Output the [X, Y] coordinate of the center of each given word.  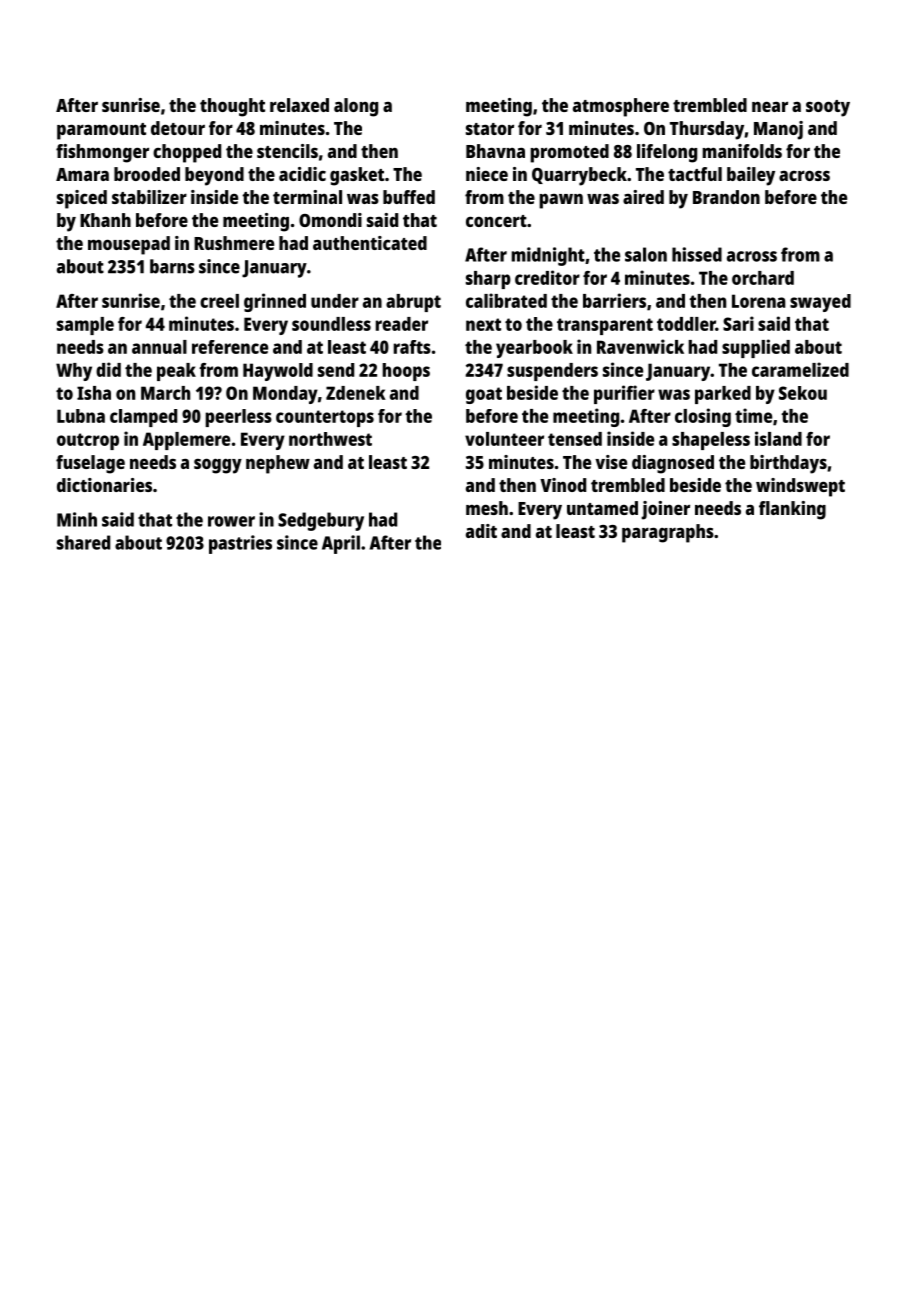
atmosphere [621, 107]
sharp [488, 280]
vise [611, 462]
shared [83, 542]
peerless [238, 418]
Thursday [707, 130]
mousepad [129, 245]
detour [178, 128]
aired [643, 197]
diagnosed [673, 464]
